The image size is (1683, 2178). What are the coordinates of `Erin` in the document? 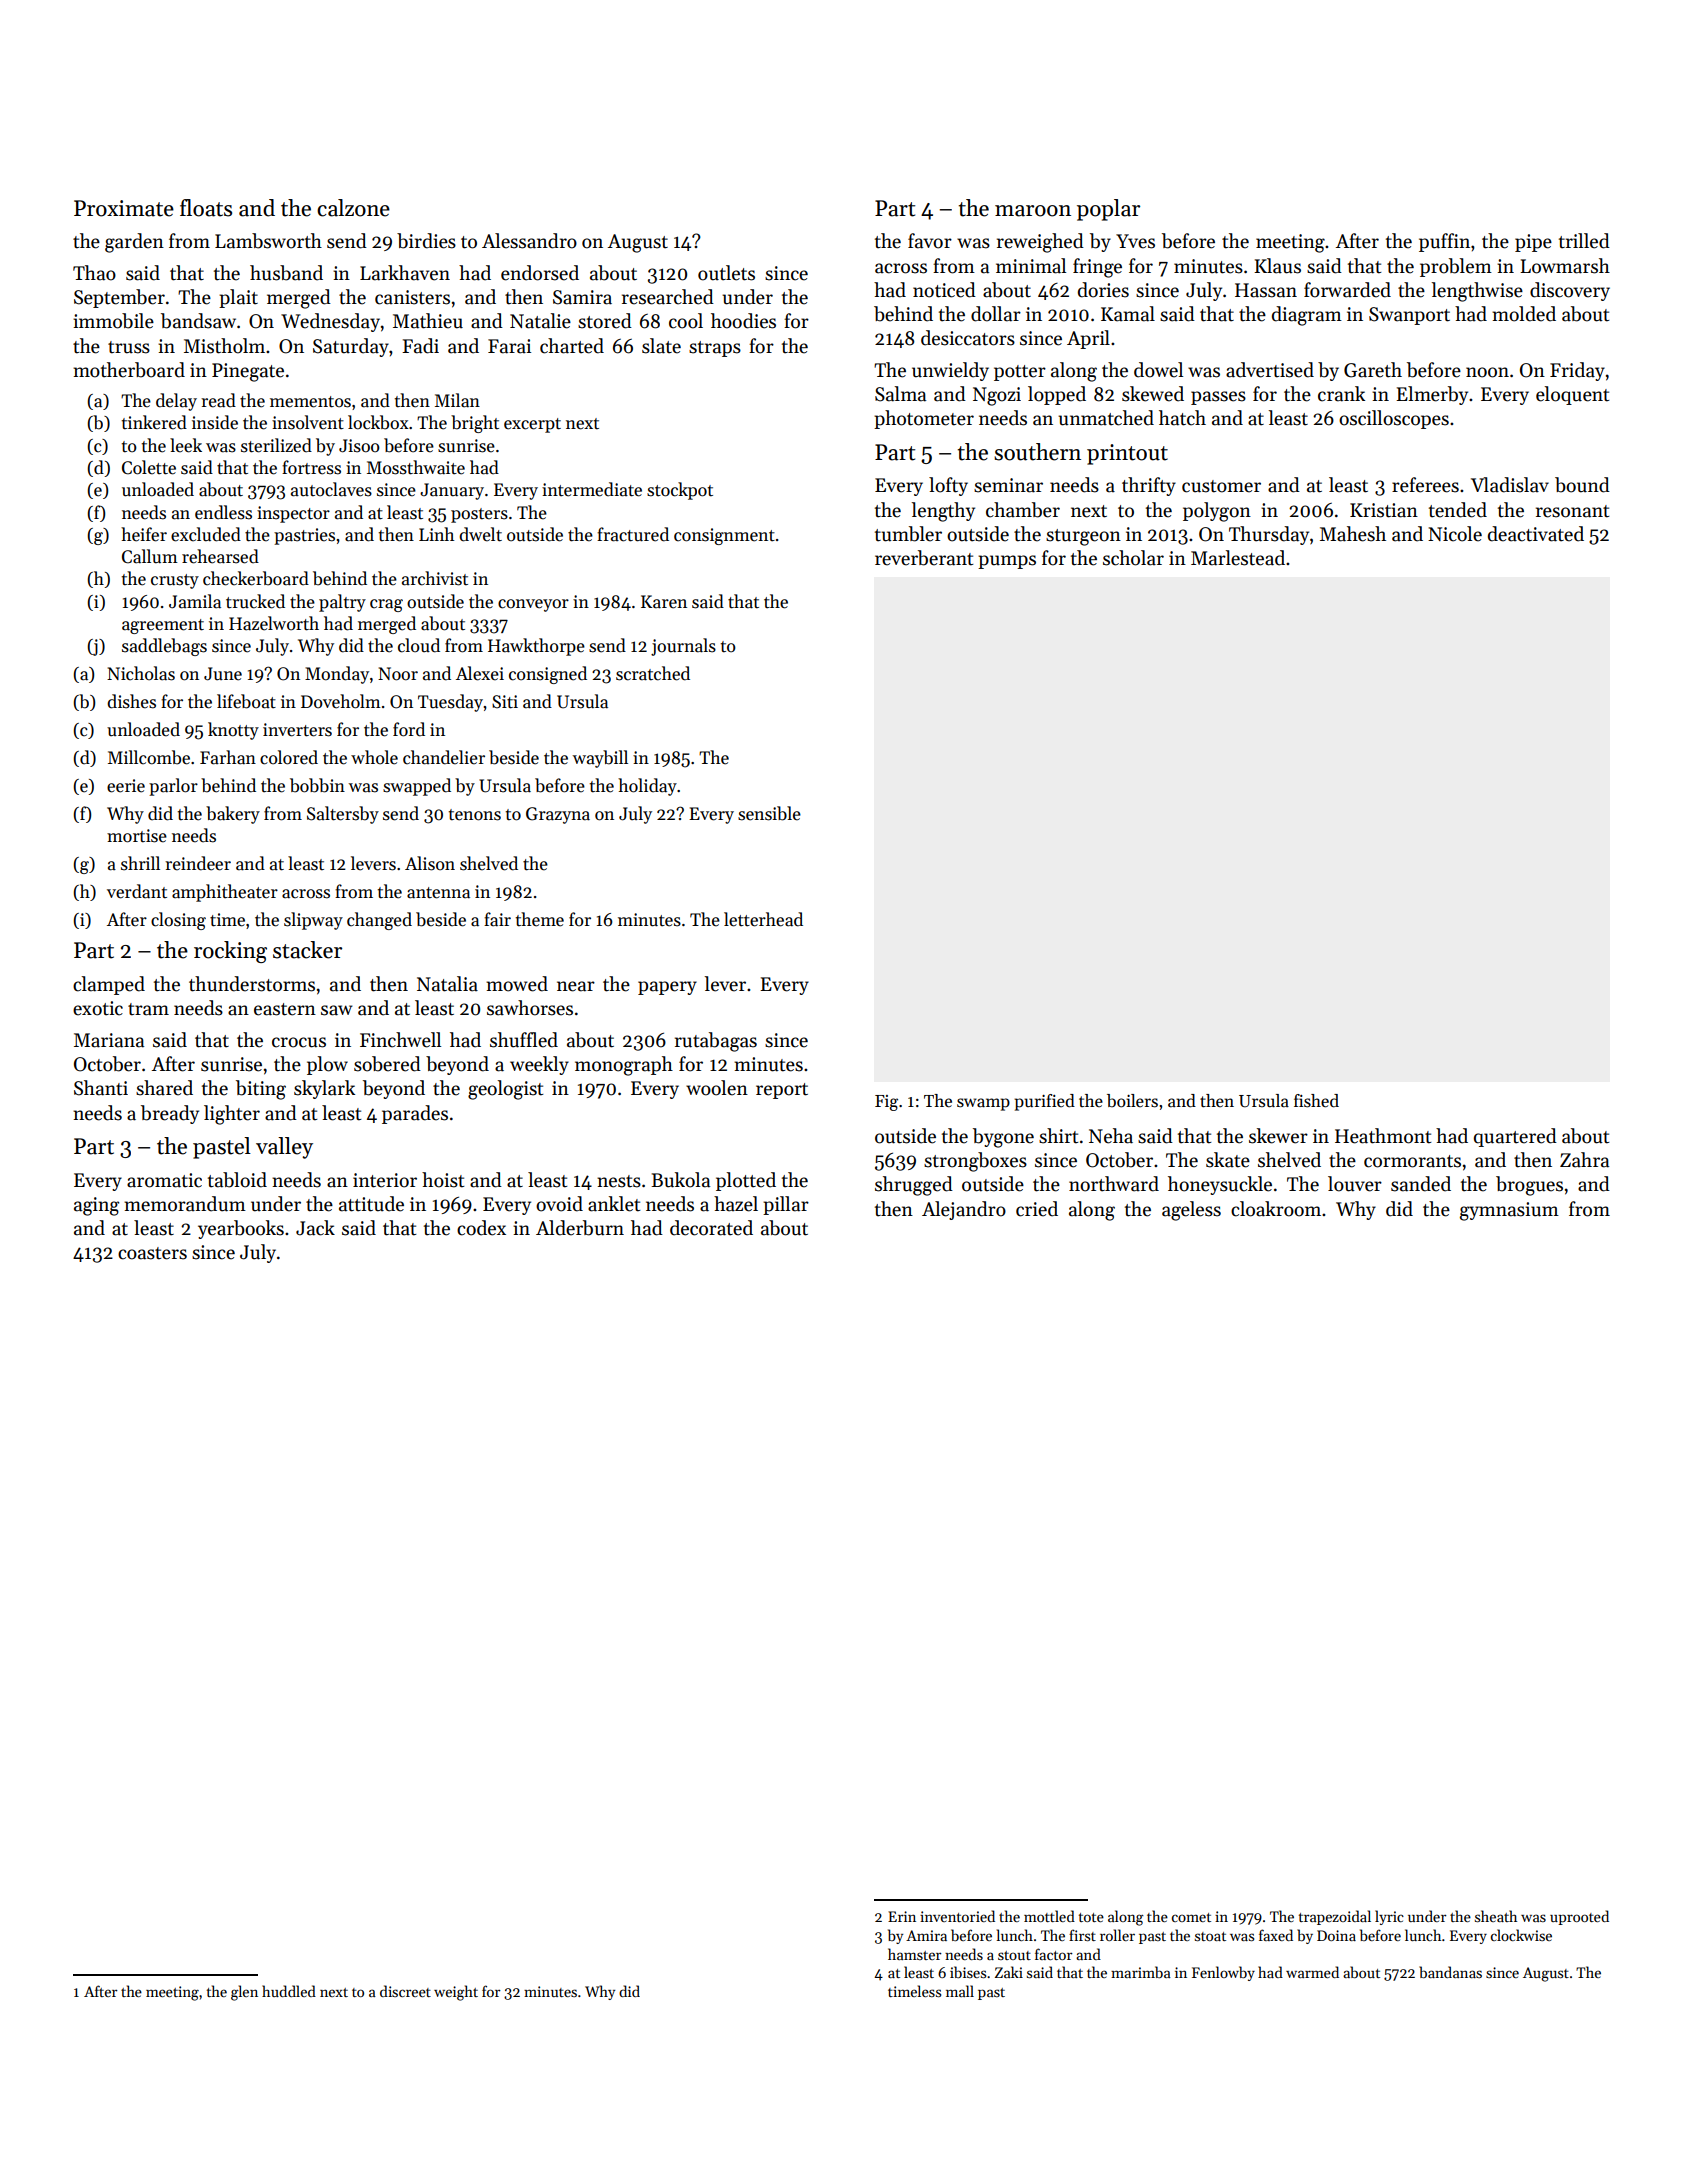 It's located at (902, 1916).
